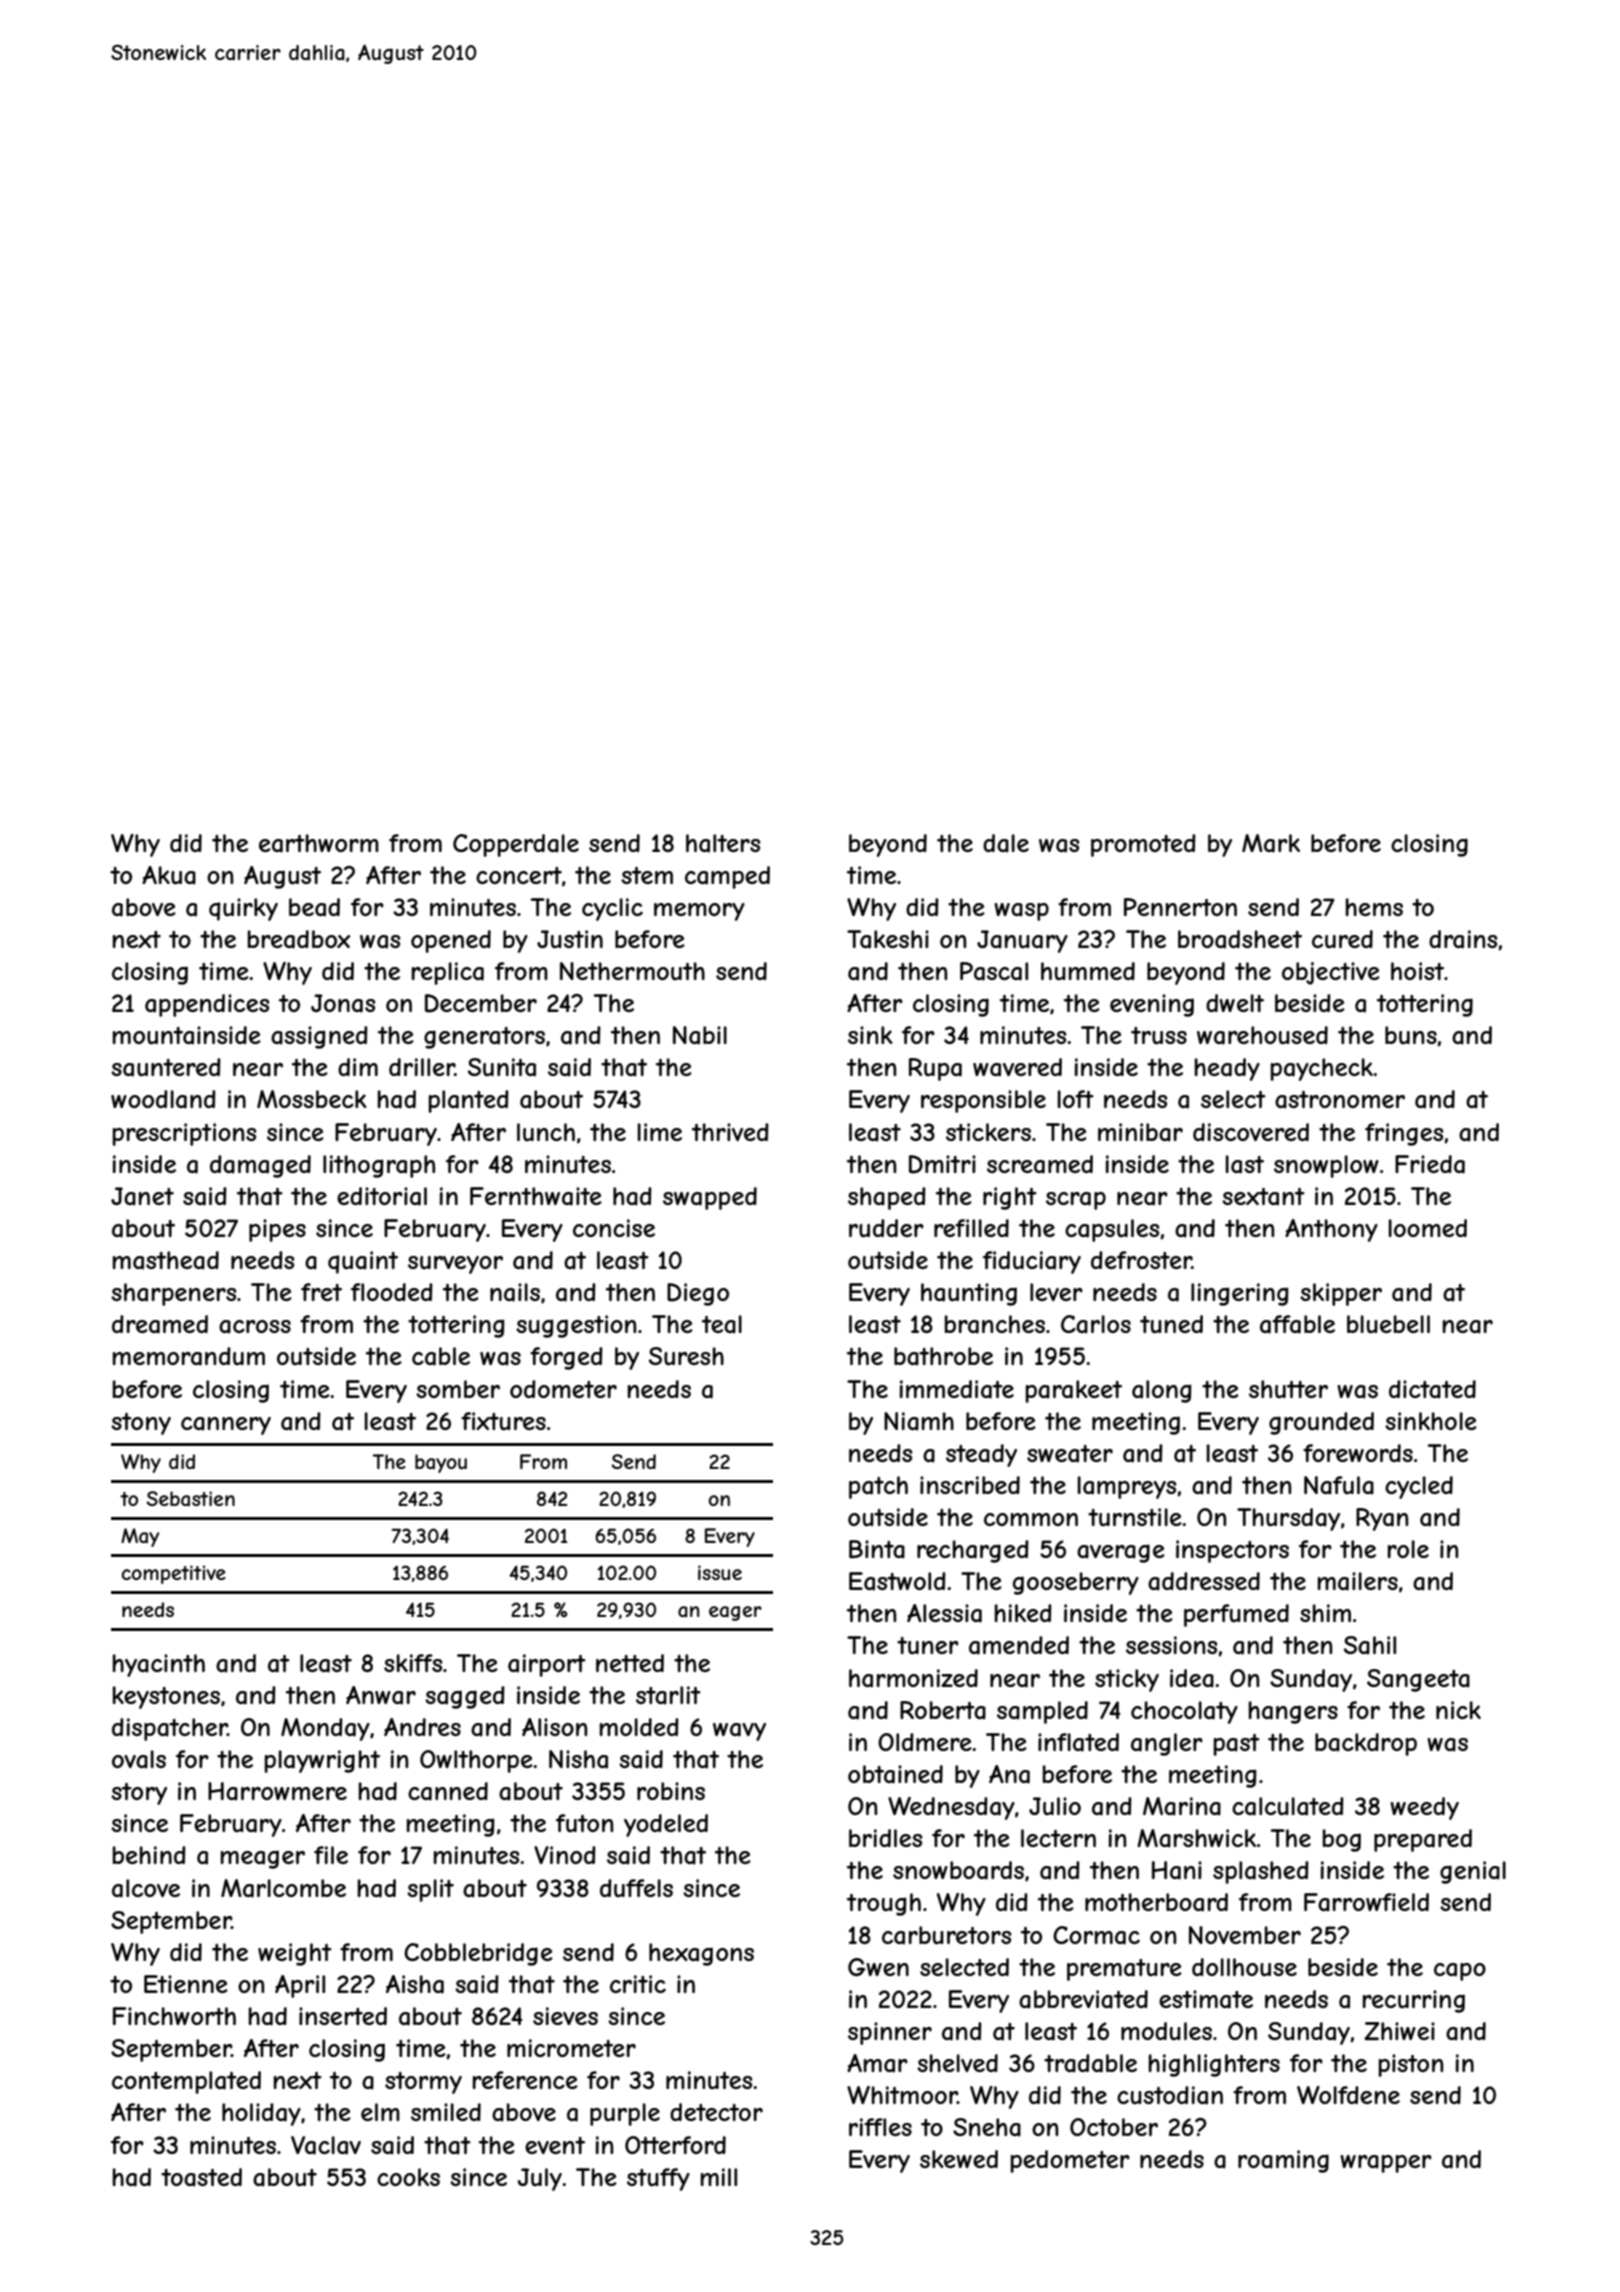  What do you see at coordinates (723, 843) in the image?
I see `halters` at bounding box center [723, 843].
